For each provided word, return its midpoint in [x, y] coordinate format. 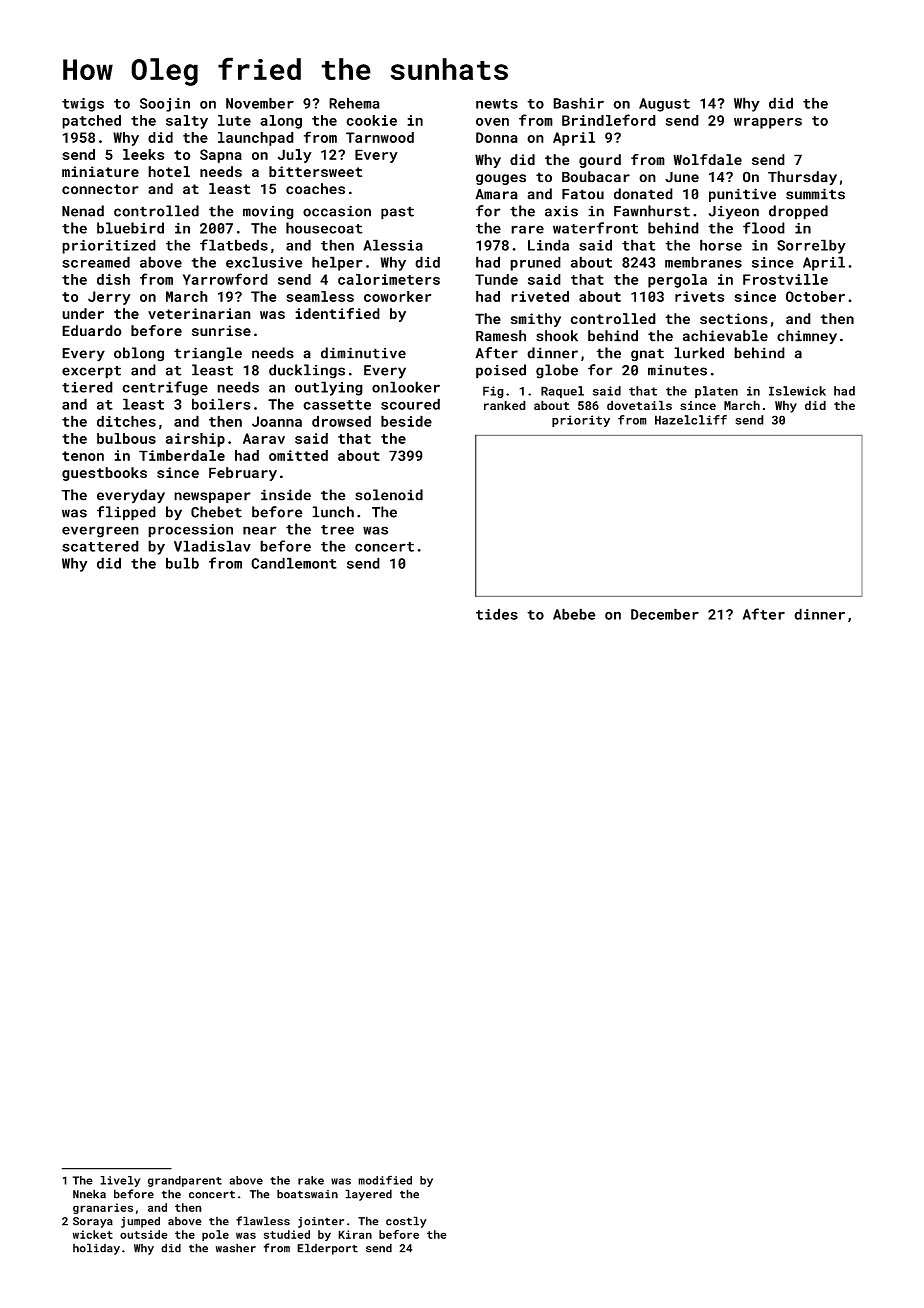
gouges [501, 179]
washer [236, 1248]
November [260, 103]
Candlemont [294, 563]
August [664, 105]
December [665, 614]
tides [497, 614]
